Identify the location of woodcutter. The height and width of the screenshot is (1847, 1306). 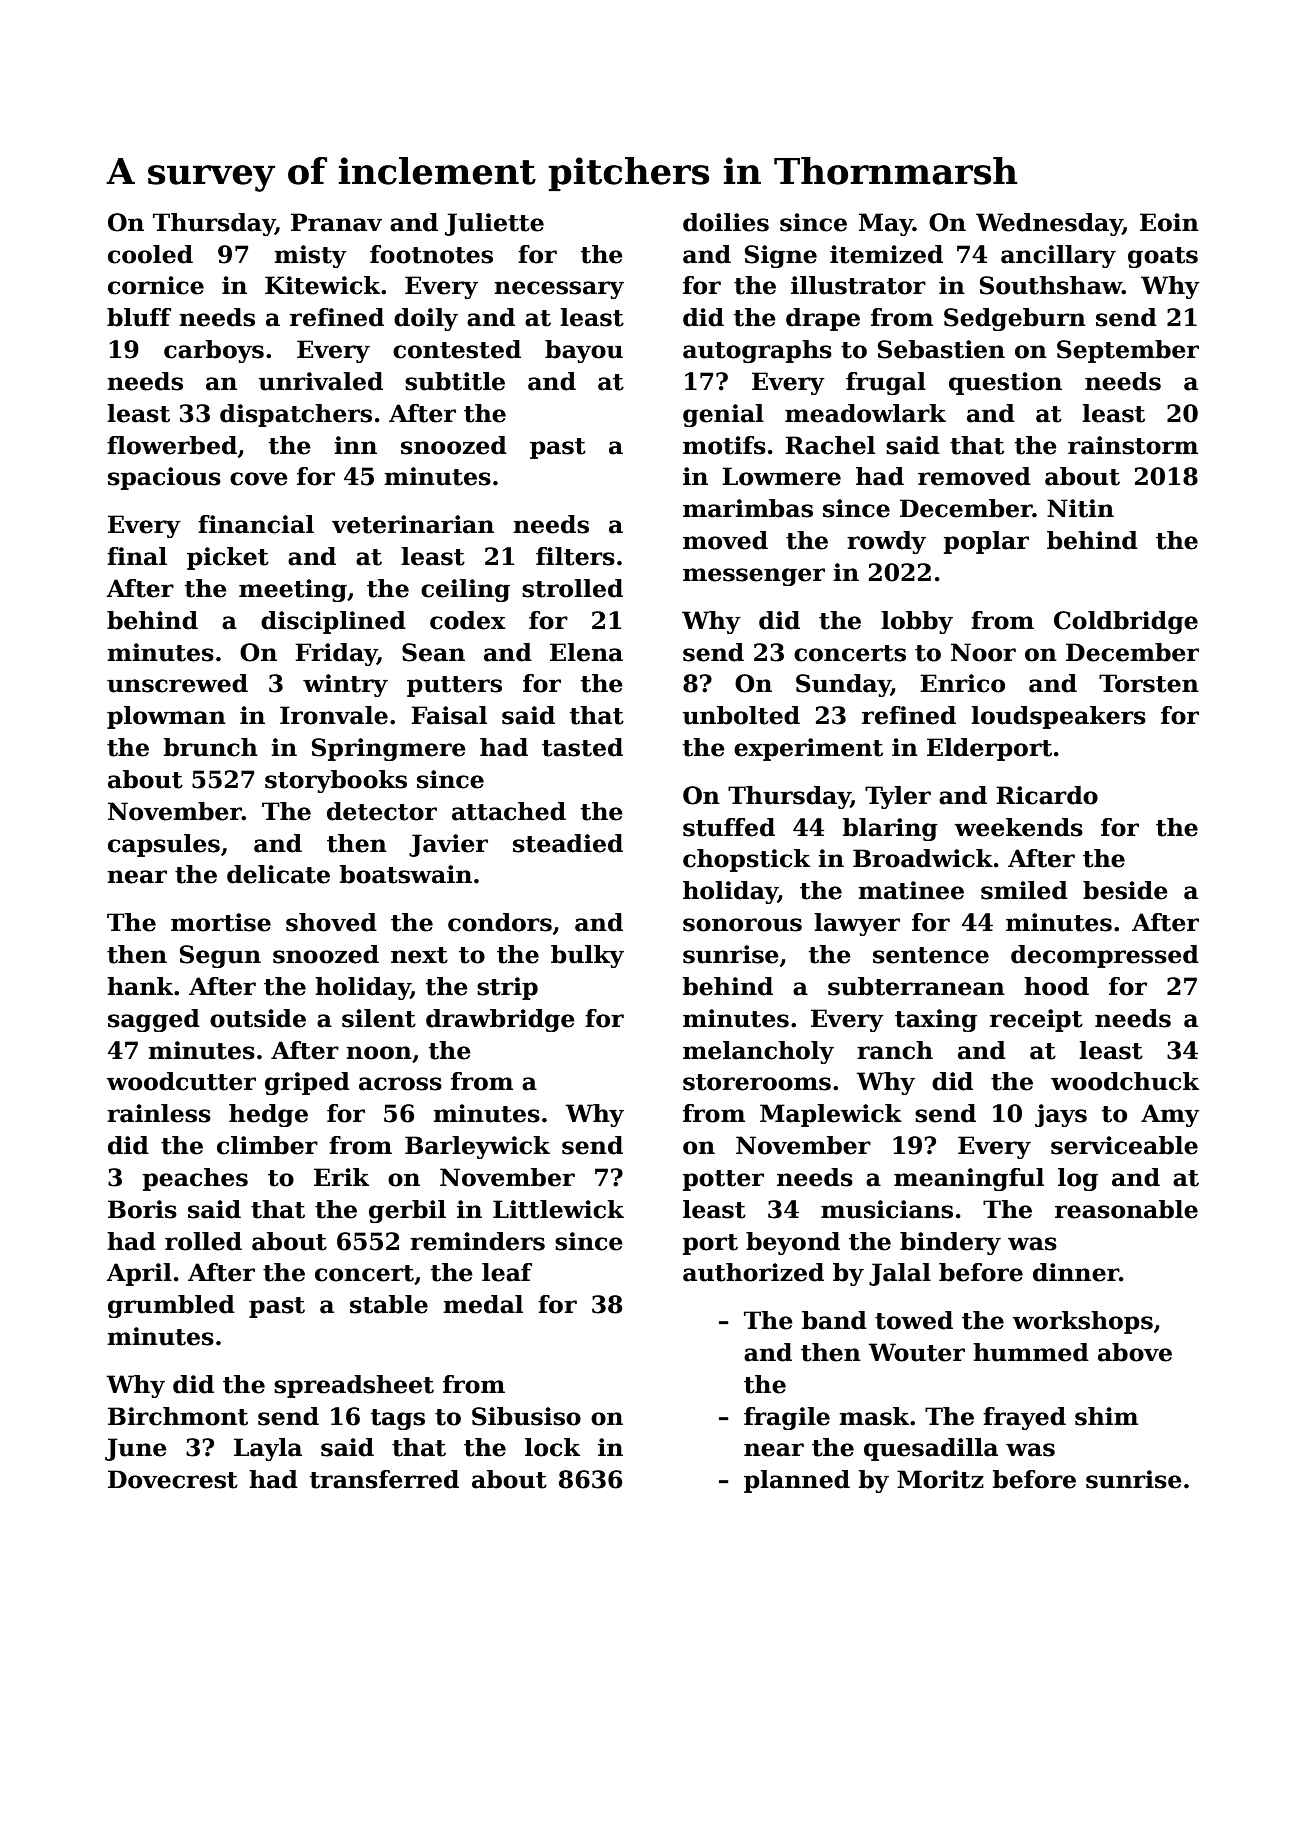
(181, 1081).
